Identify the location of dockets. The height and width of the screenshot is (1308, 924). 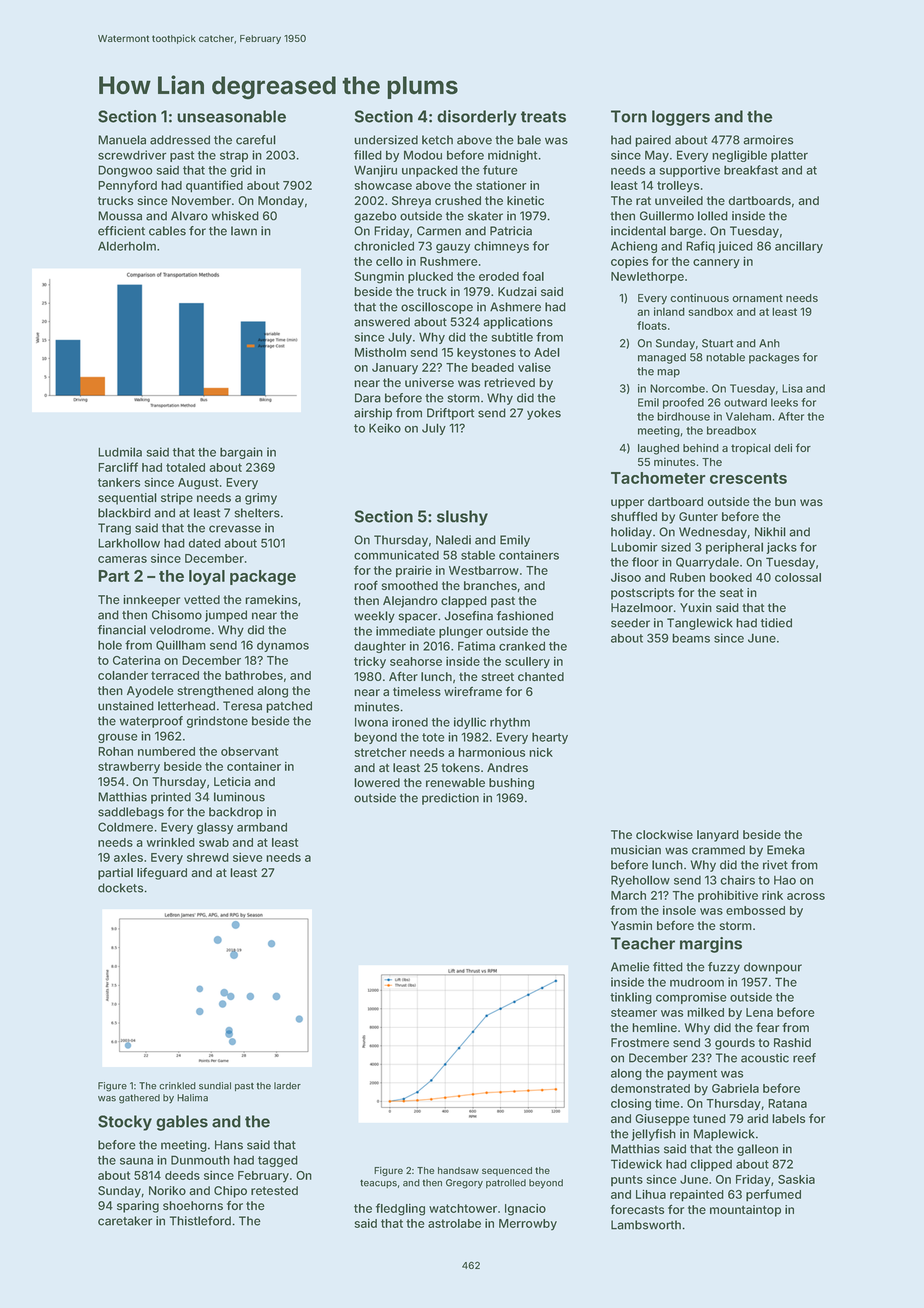
(120, 888).
